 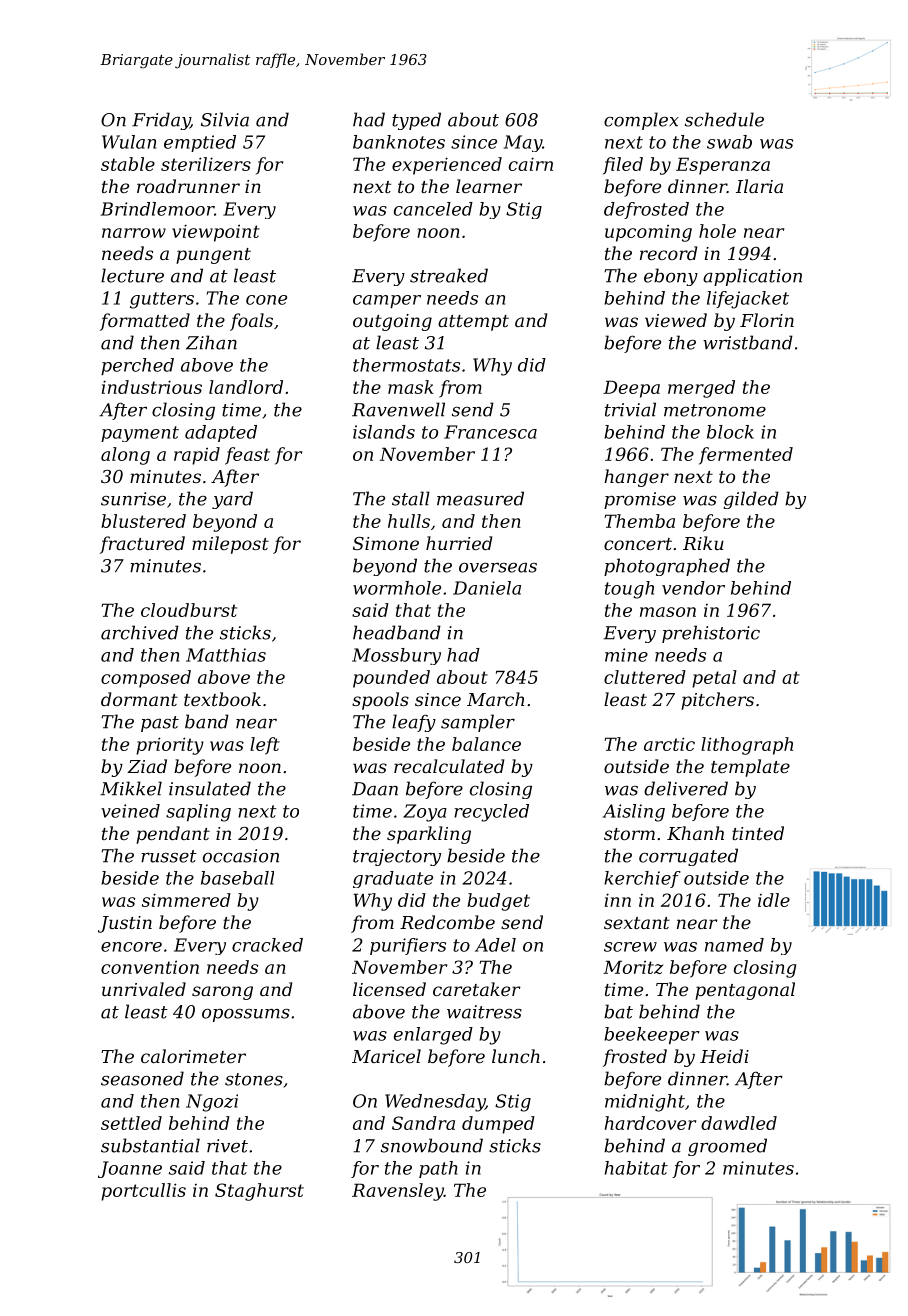 What do you see at coordinates (746, 456) in the document?
I see `fermented` at bounding box center [746, 456].
